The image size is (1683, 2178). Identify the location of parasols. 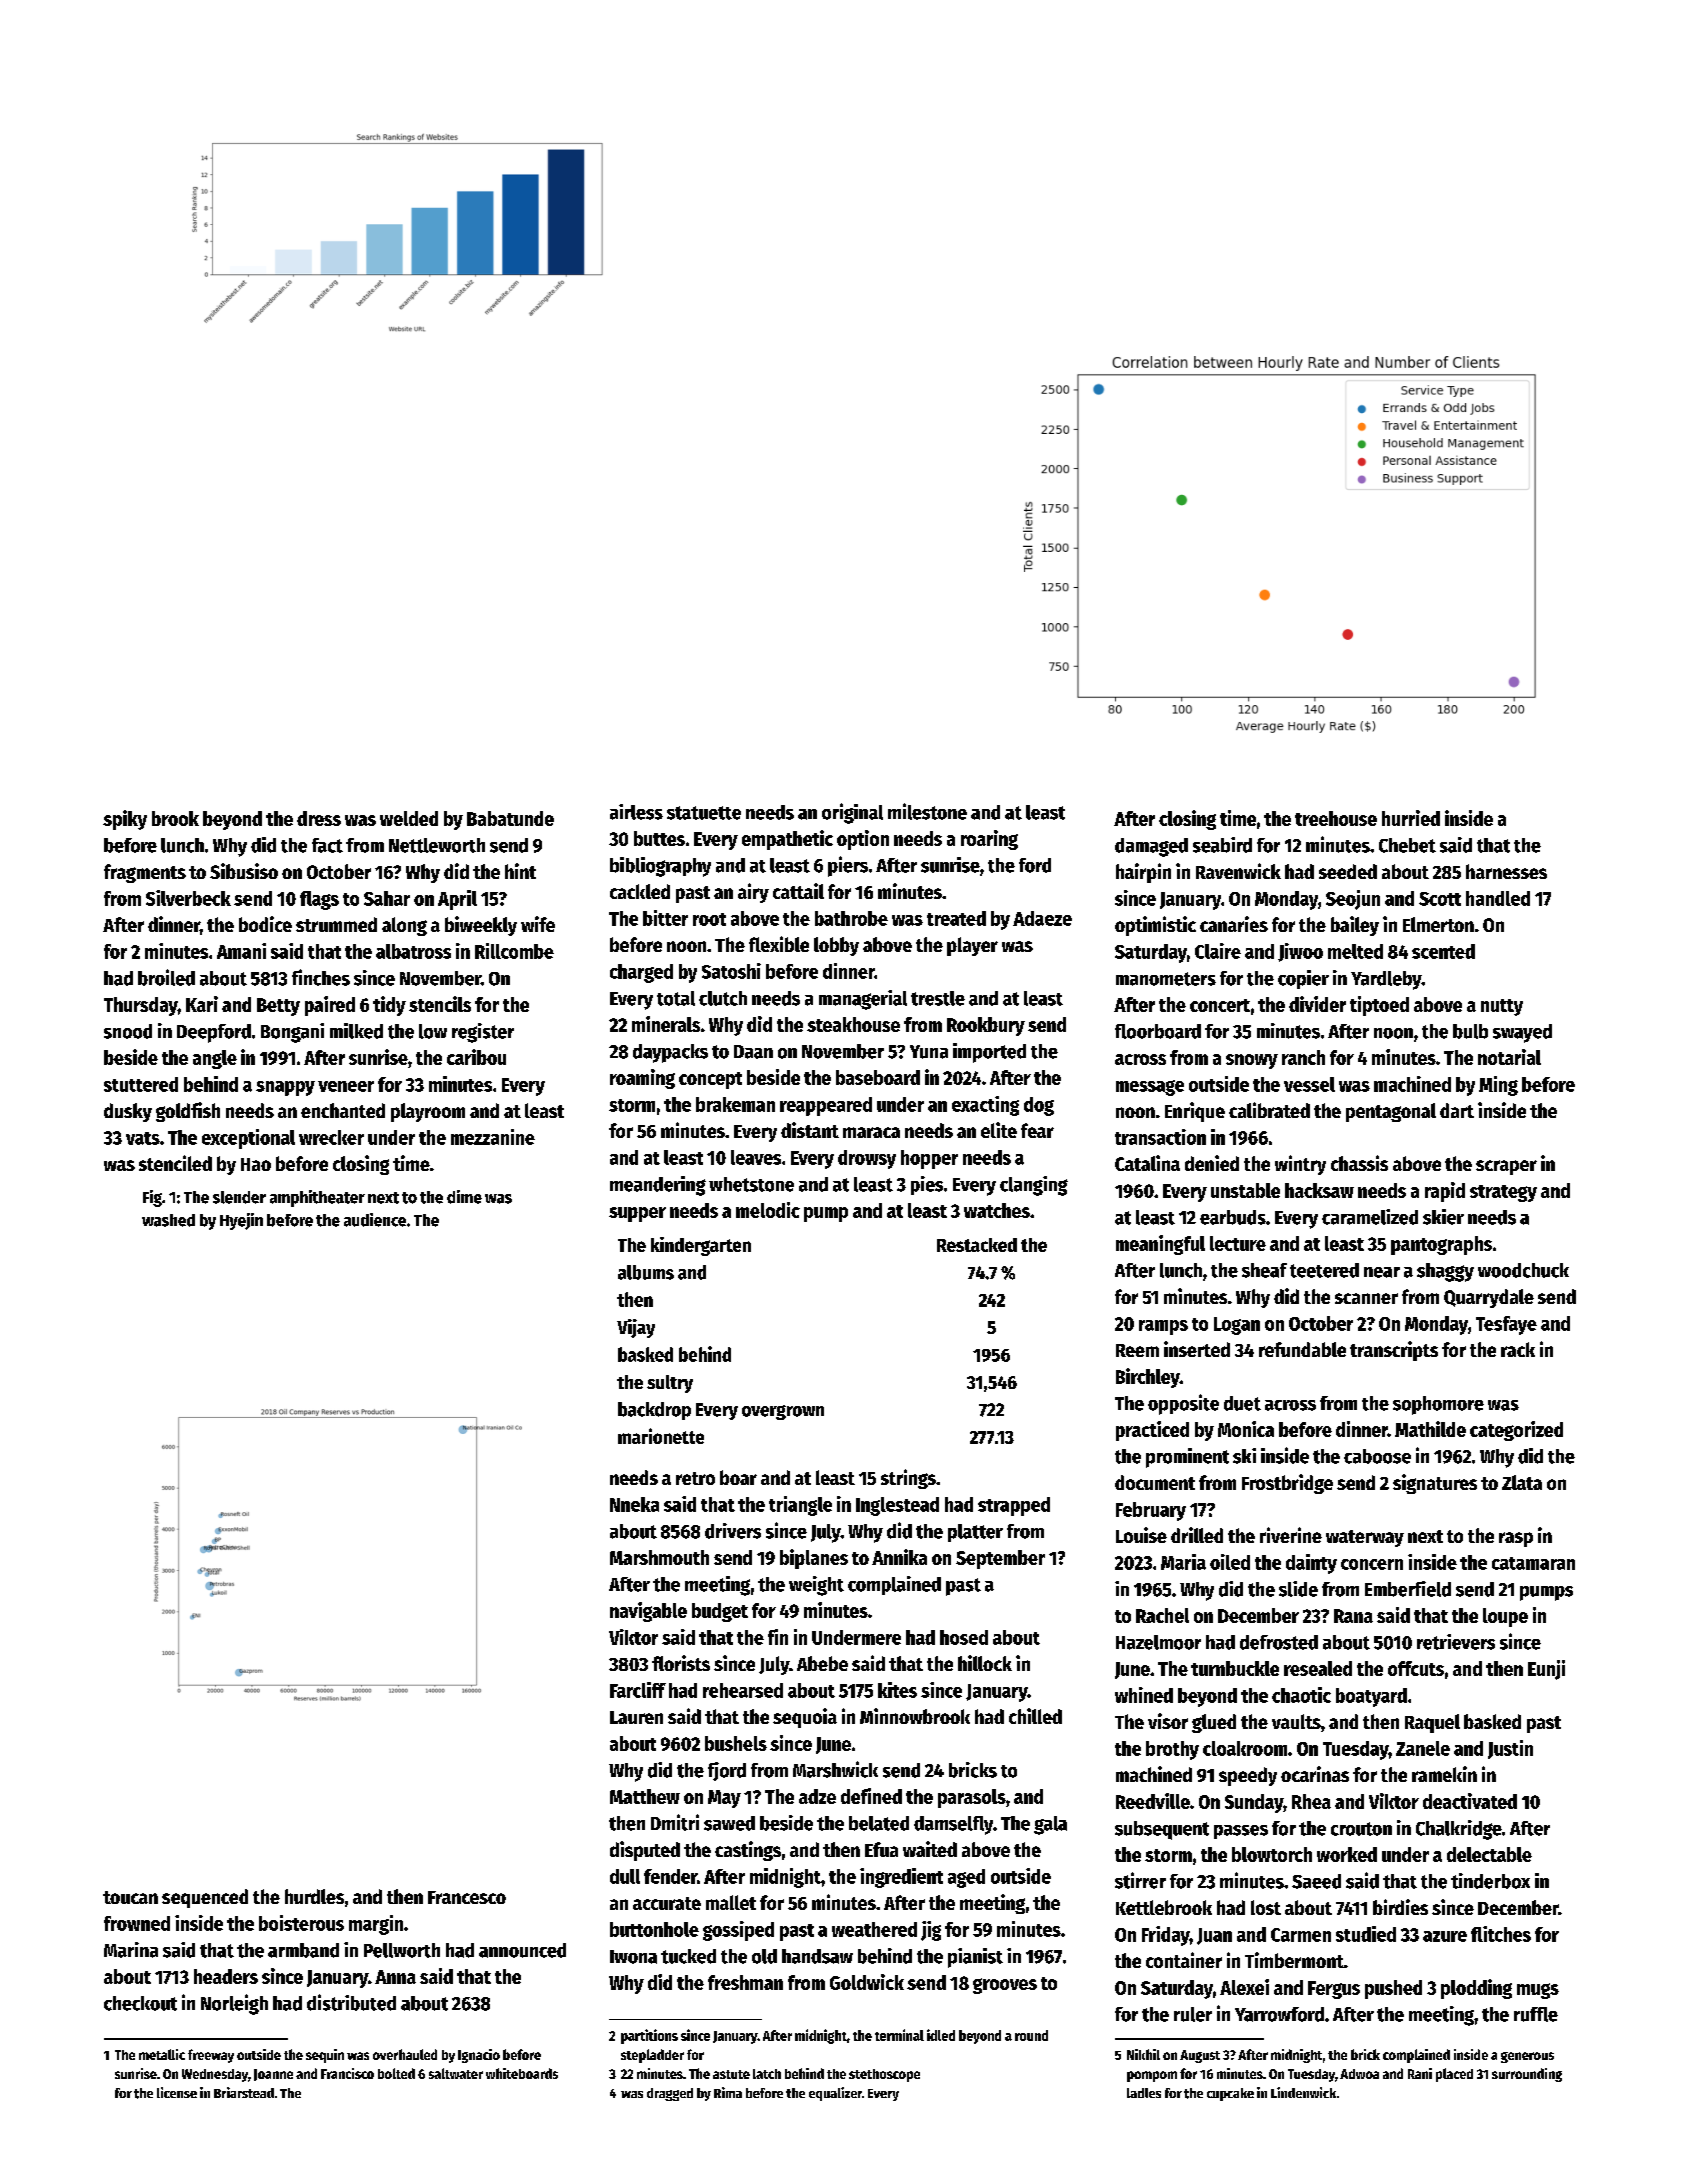
(972, 1798).
